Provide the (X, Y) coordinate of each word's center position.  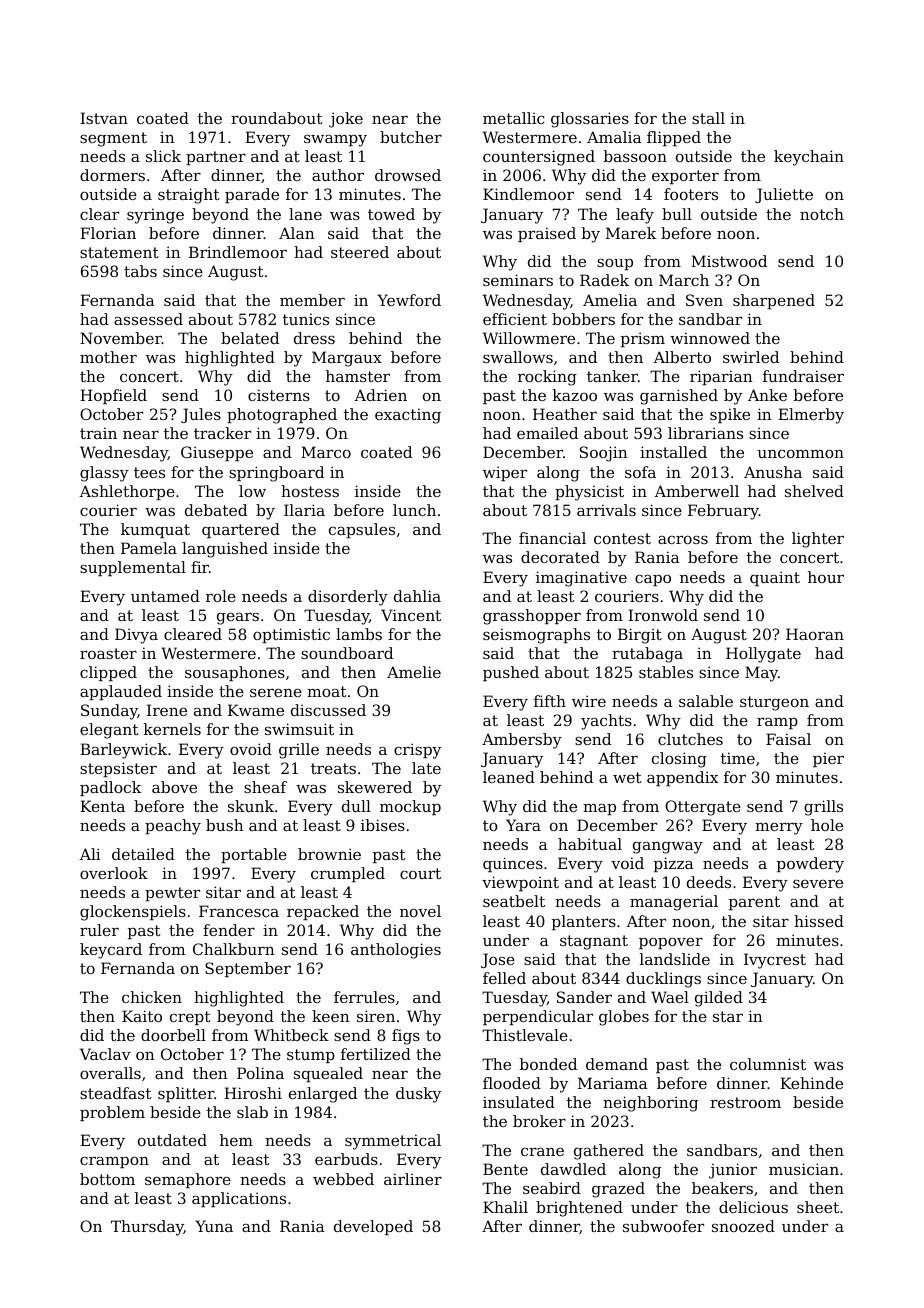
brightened (579, 1209)
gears (238, 618)
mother (108, 357)
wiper (505, 473)
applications (239, 1199)
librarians (705, 433)
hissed (819, 921)
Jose (498, 960)
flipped (674, 138)
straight (189, 196)
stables (666, 672)
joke (346, 120)
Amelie (414, 672)
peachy (173, 827)
